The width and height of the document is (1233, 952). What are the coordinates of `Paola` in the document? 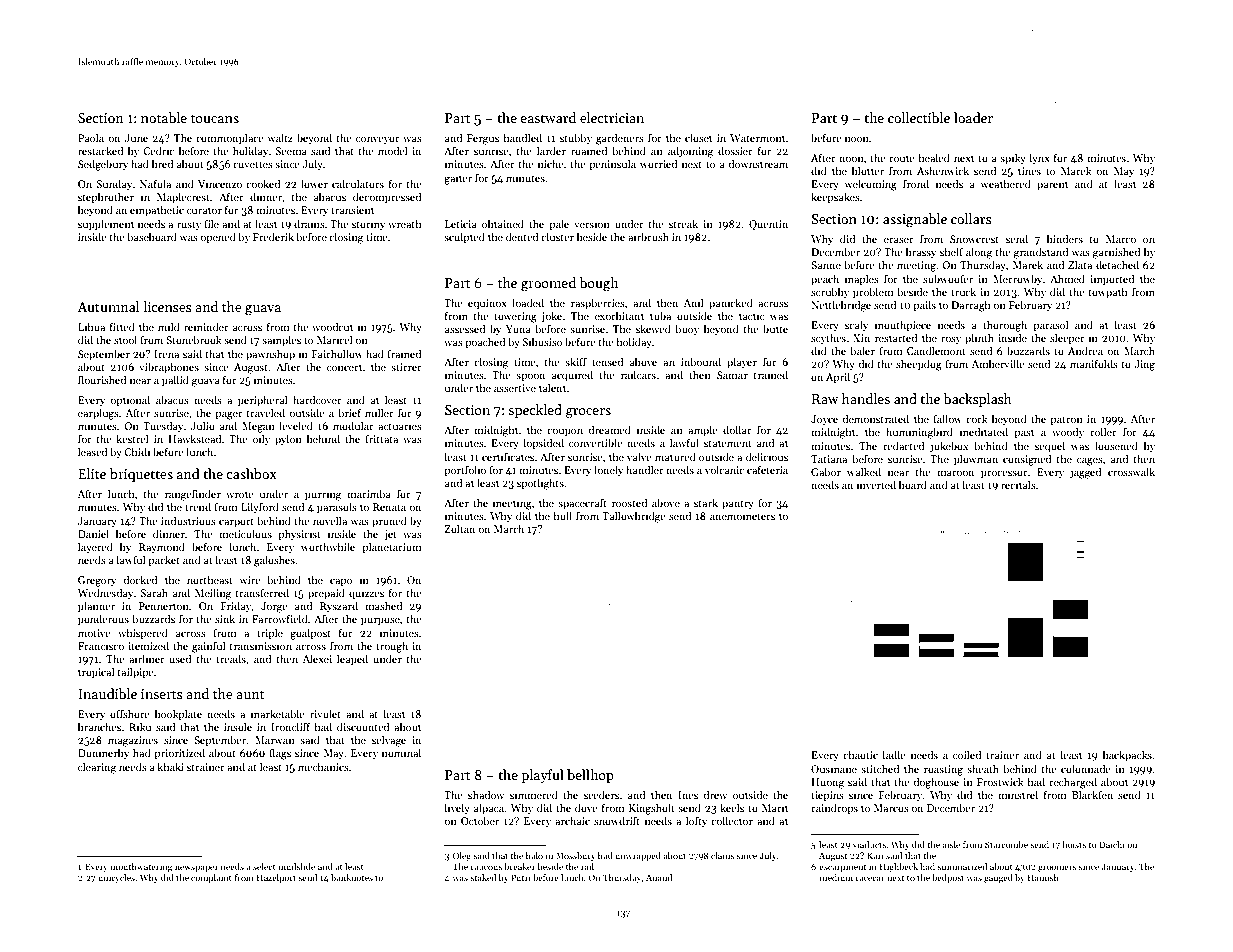 It's located at (91, 137).
